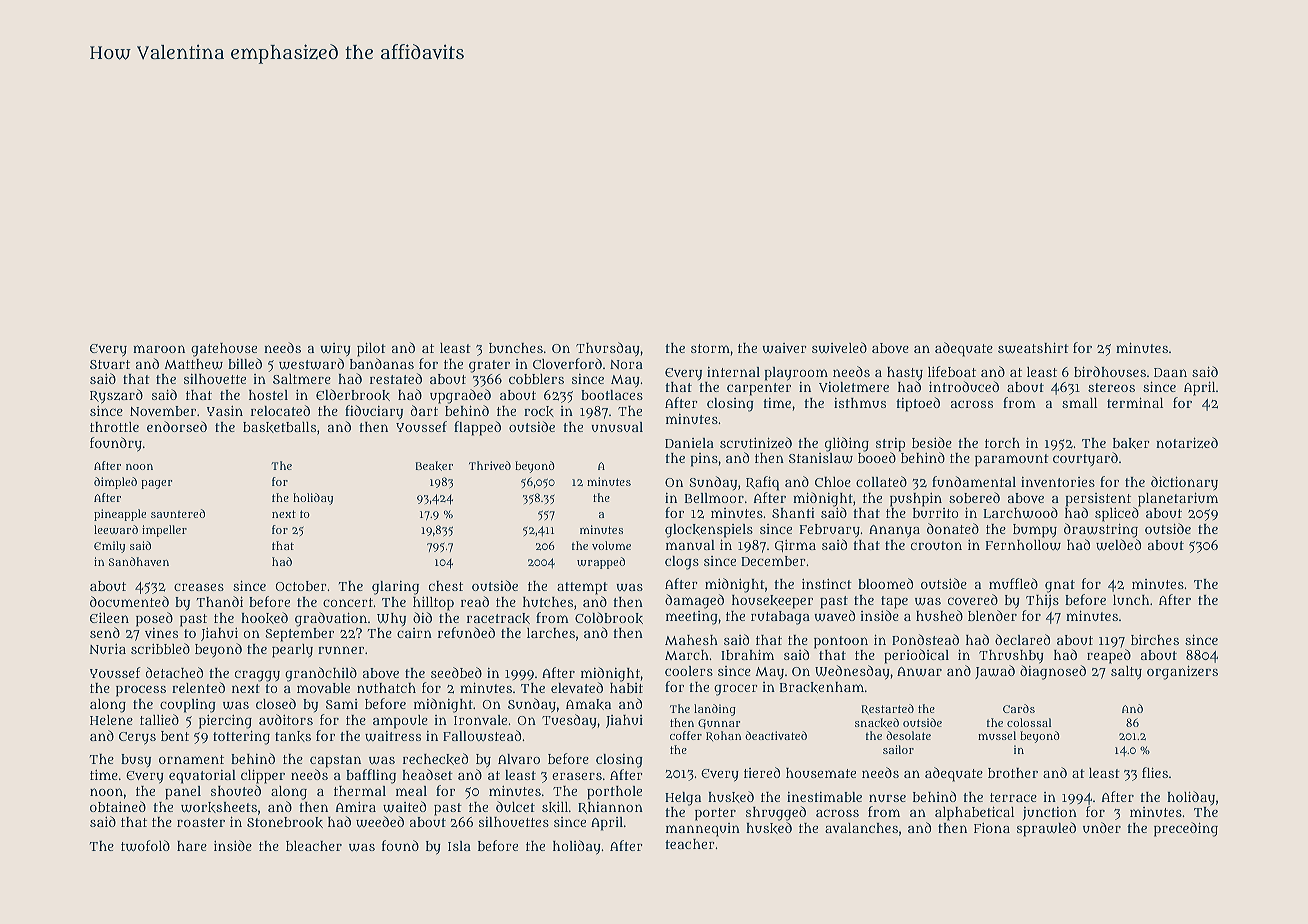 The height and width of the screenshot is (924, 1308). Describe the element at coordinates (992, 828) in the screenshot. I see `Fiona` at that location.
